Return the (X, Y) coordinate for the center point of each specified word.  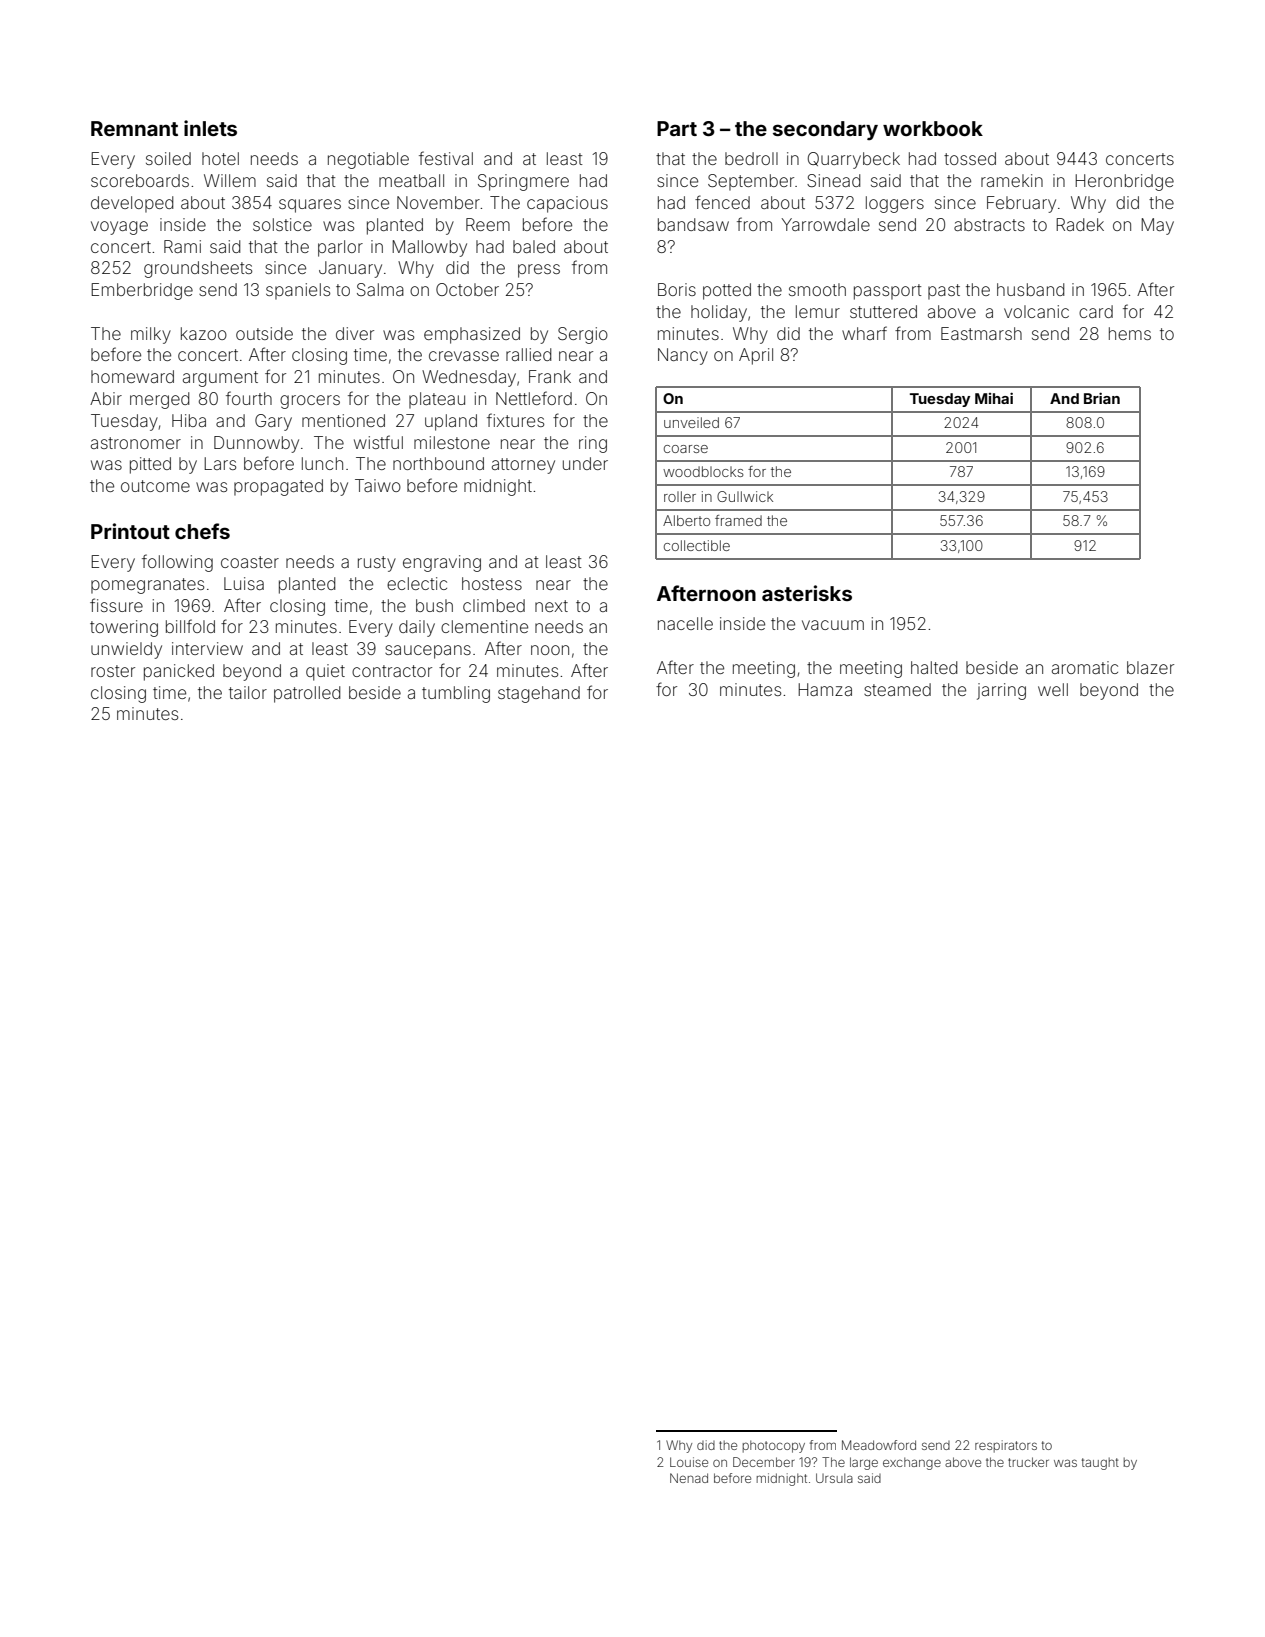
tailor (248, 692)
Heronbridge (1124, 182)
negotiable (368, 160)
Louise (689, 1462)
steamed (897, 689)
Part (677, 128)
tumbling (456, 694)
